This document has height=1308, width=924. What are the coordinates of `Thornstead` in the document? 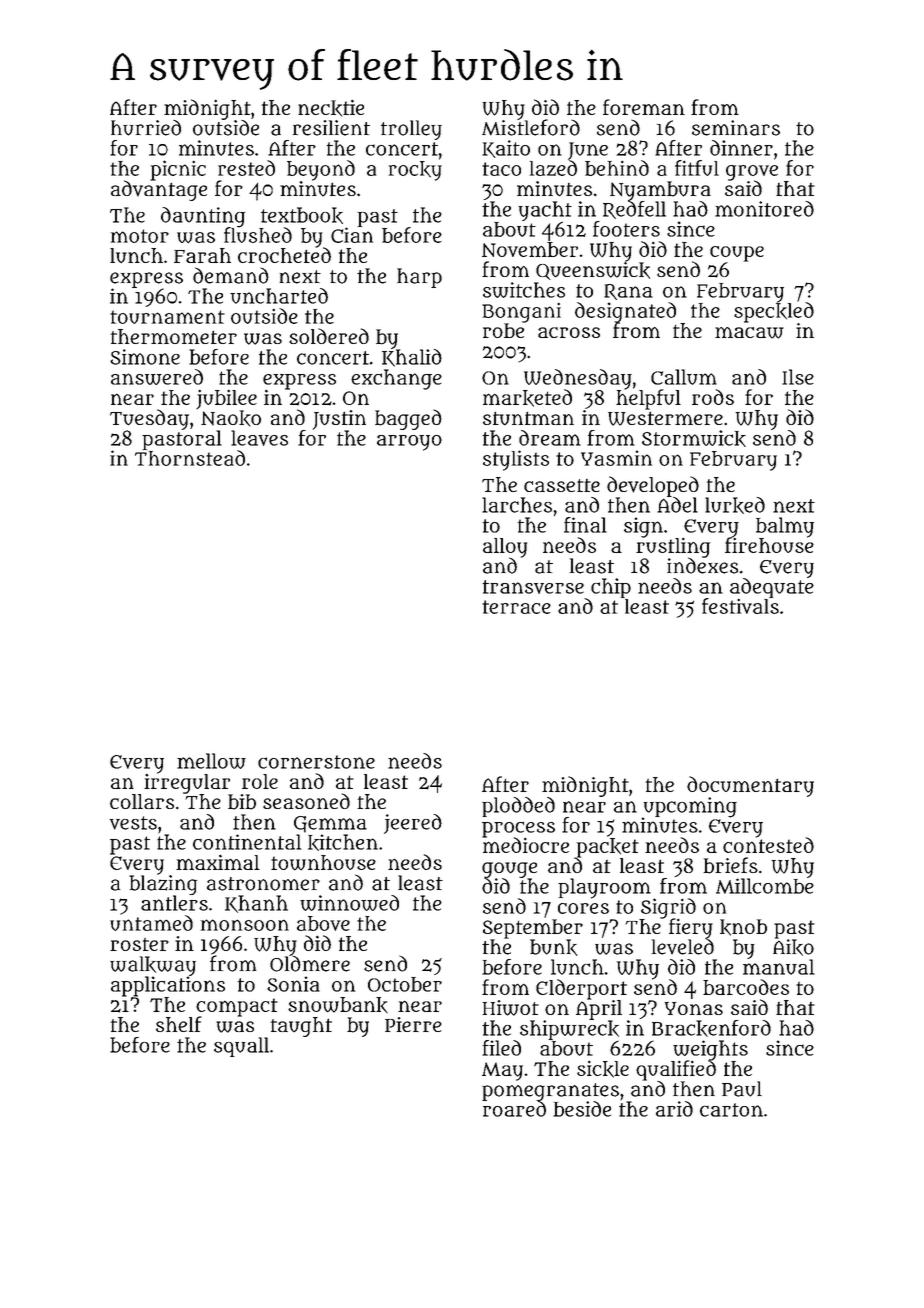 It's located at (190, 458).
